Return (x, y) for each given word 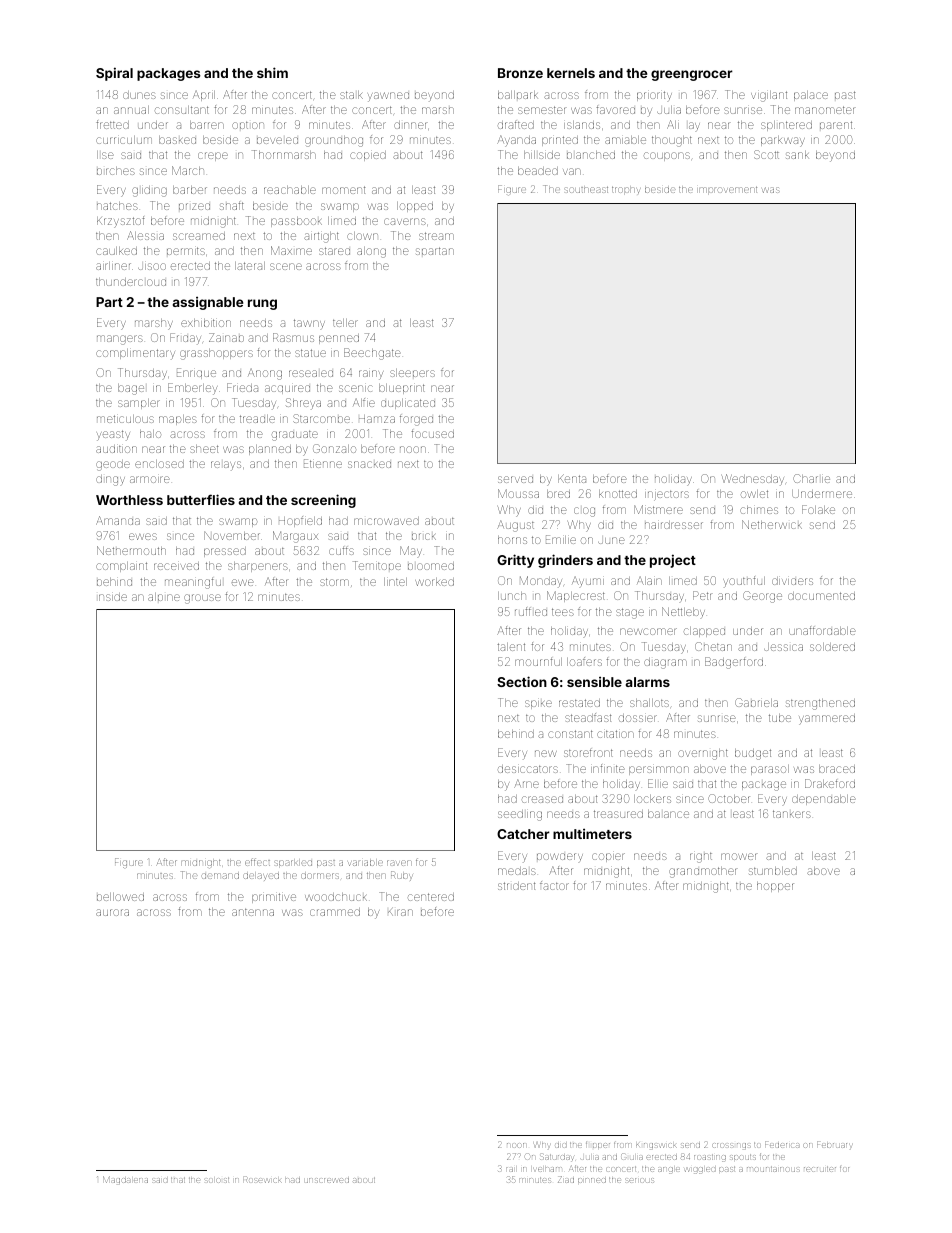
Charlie (811, 478)
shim (272, 72)
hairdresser (674, 525)
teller (345, 323)
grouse (202, 599)
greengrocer (692, 75)
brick (424, 536)
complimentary (135, 354)
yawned (388, 97)
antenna (253, 912)
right (701, 858)
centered (431, 897)
